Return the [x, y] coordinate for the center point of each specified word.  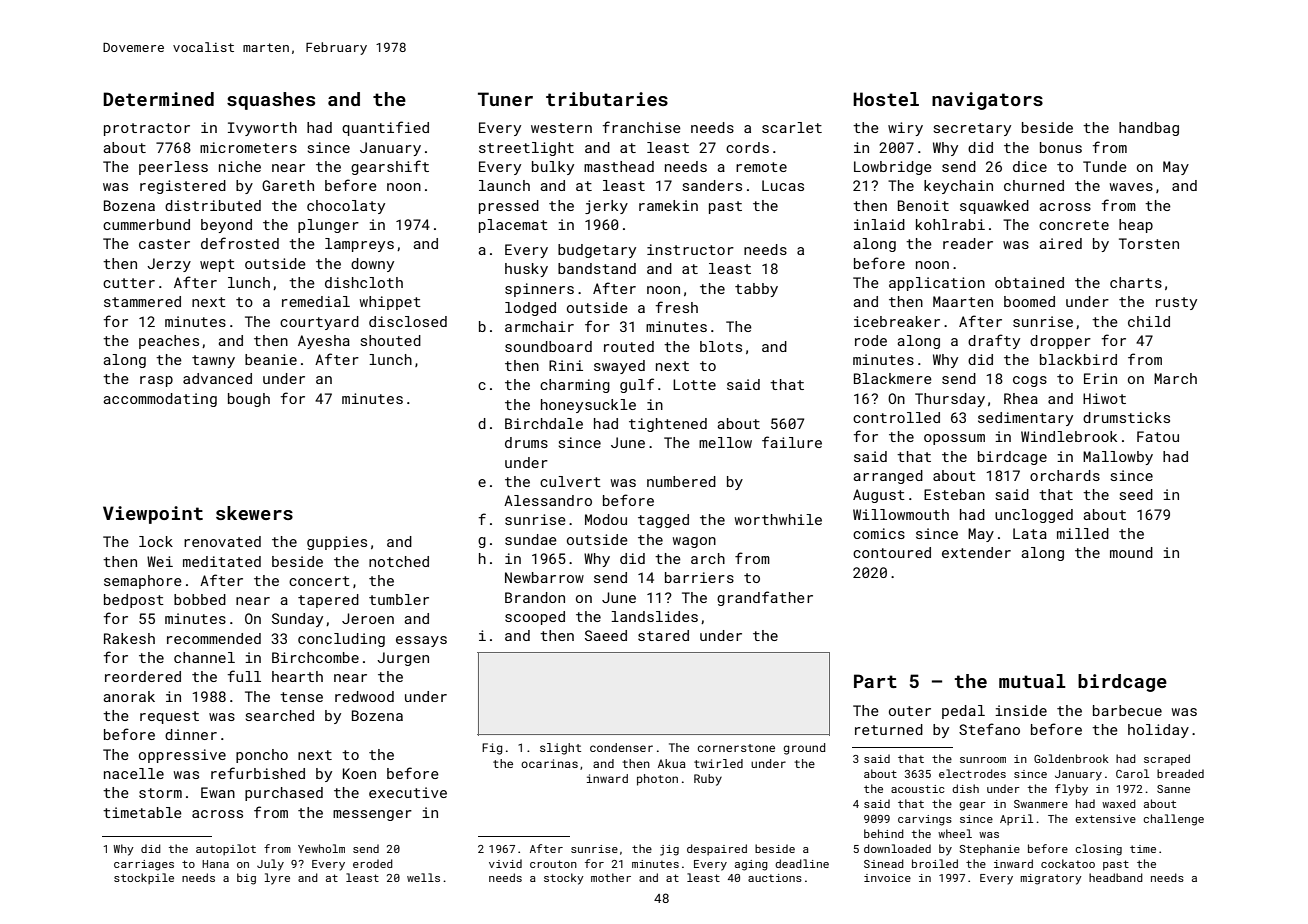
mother [611, 877]
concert [319, 581]
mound [1131, 552]
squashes [271, 101]
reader [968, 243]
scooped [535, 618]
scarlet [792, 127]
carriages [144, 865]
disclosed [408, 321]
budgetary [597, 251]
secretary [972, 129]
